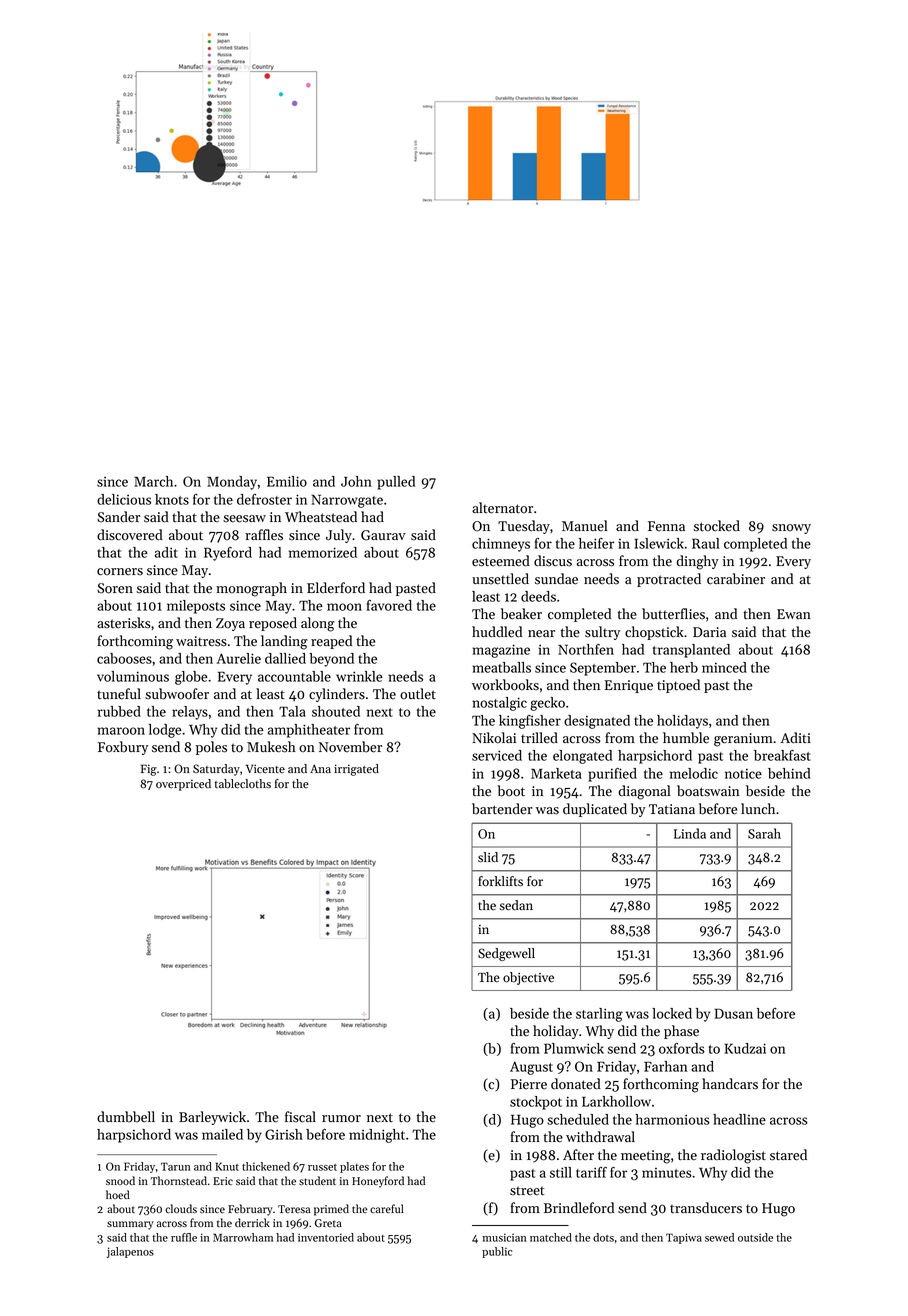 Image resolution: width=908 pixels, height=1316 pixels. I want to click on Manuel, so click(584, 526).
